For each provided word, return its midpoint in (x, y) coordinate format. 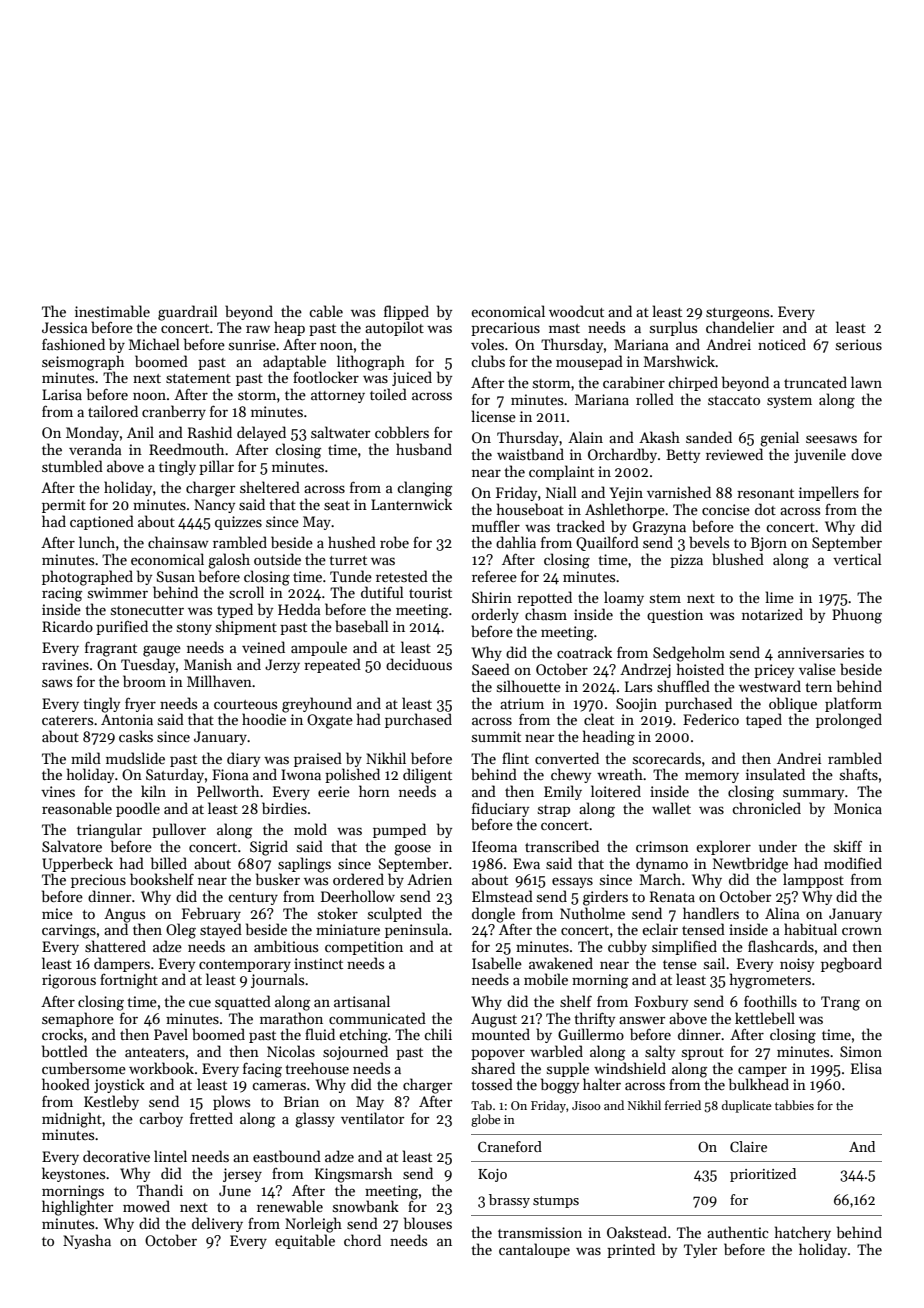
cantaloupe (534, 1250)
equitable (305, 1241)
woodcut (576, 311)
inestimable (112, 311)
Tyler (700, 1250)
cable (326, 311)
